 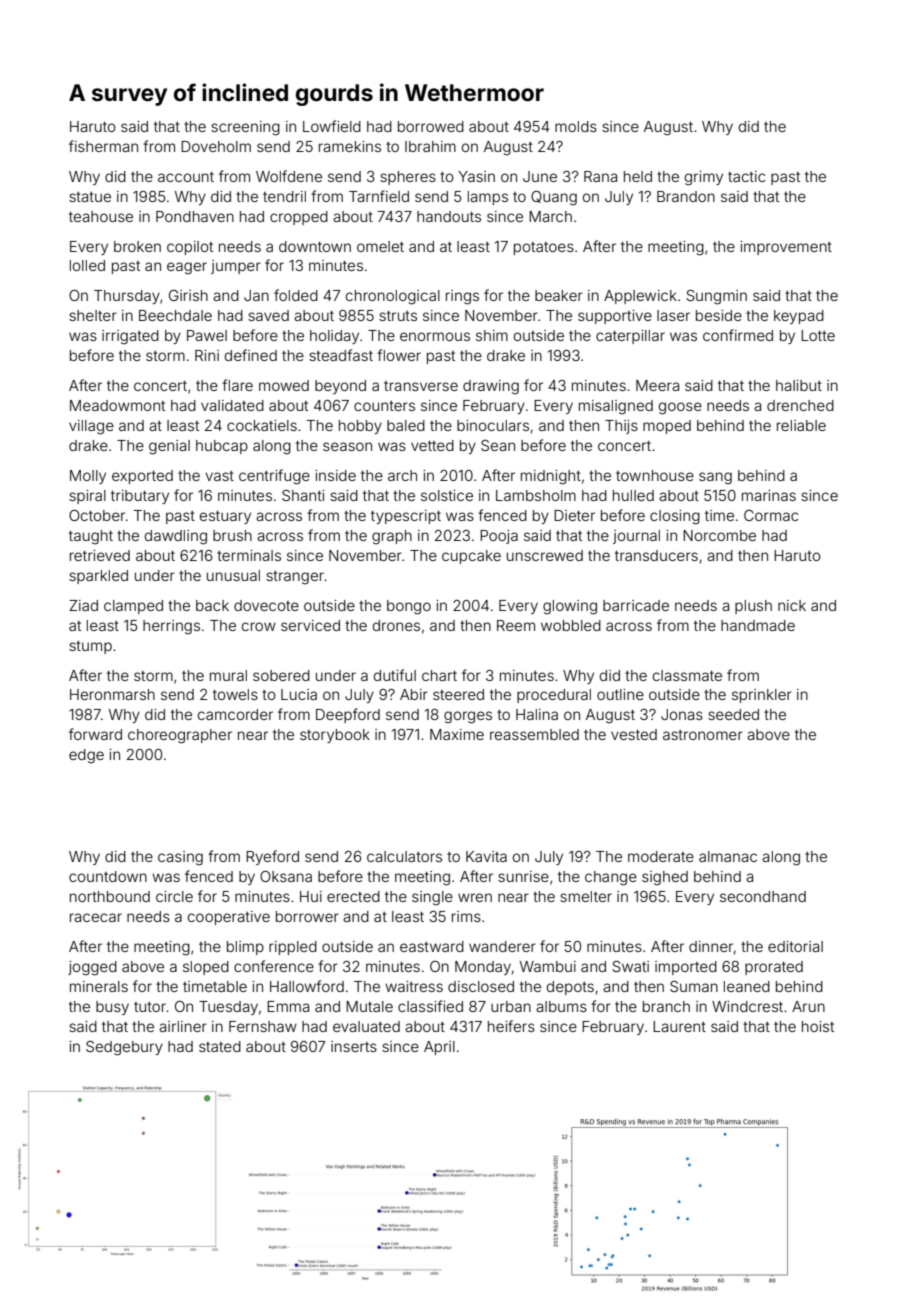 What do you see at coordinates (792, 605) in the screenshot?
I see `nick` at bounding box center [792, 605].
